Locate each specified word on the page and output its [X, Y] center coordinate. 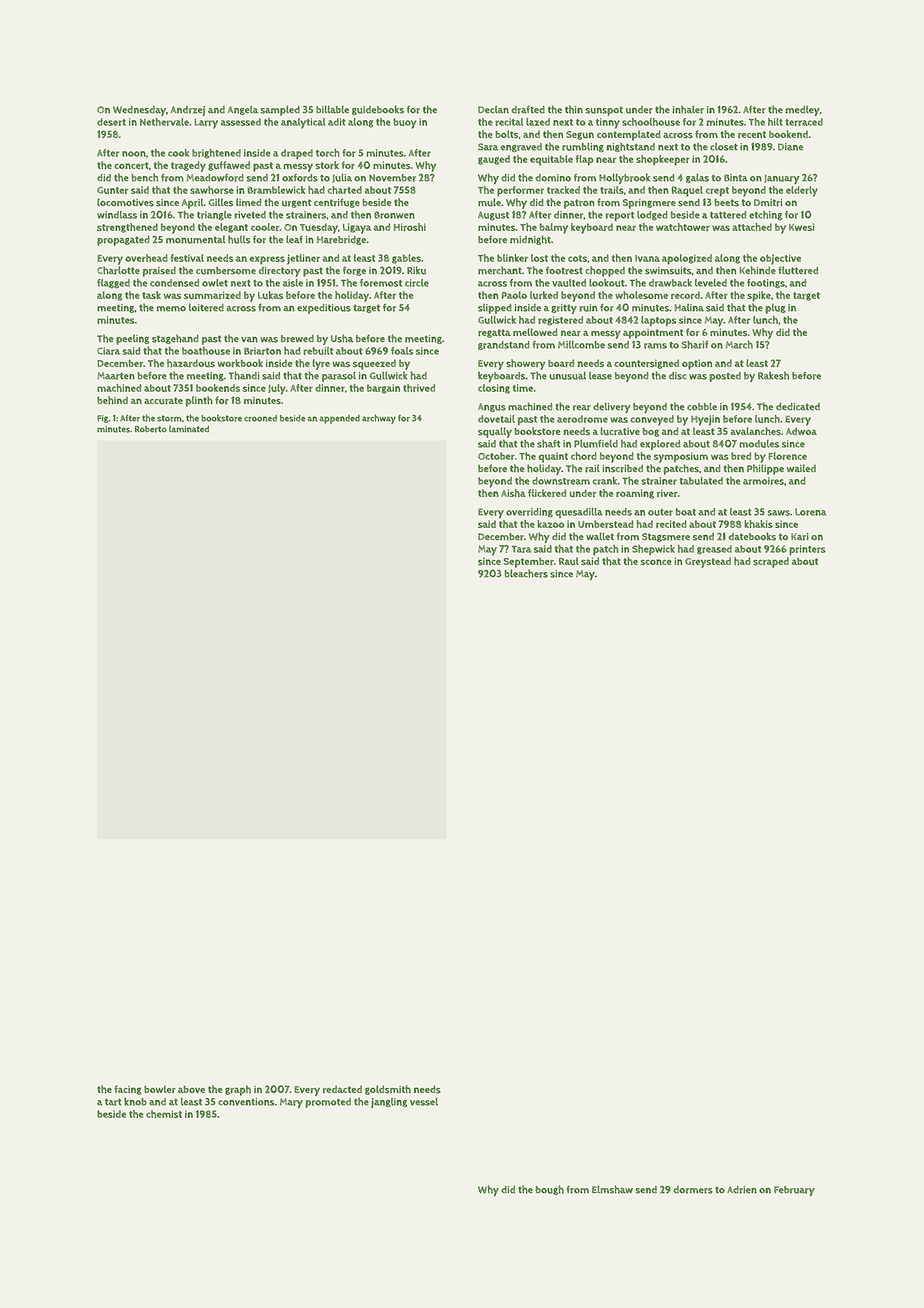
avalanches [756, 431]
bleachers [526, 573]
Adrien [742, 1190]
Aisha [513, 493]
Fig [102, 419]
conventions [246, 1102]
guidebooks [378, 110]
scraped [771, 562]
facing [128, 1090]
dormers [693, 1190]
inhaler [688, 109]
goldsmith [388, 1090]
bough [550, 1190]
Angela [243, 110]
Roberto [151, 429]
